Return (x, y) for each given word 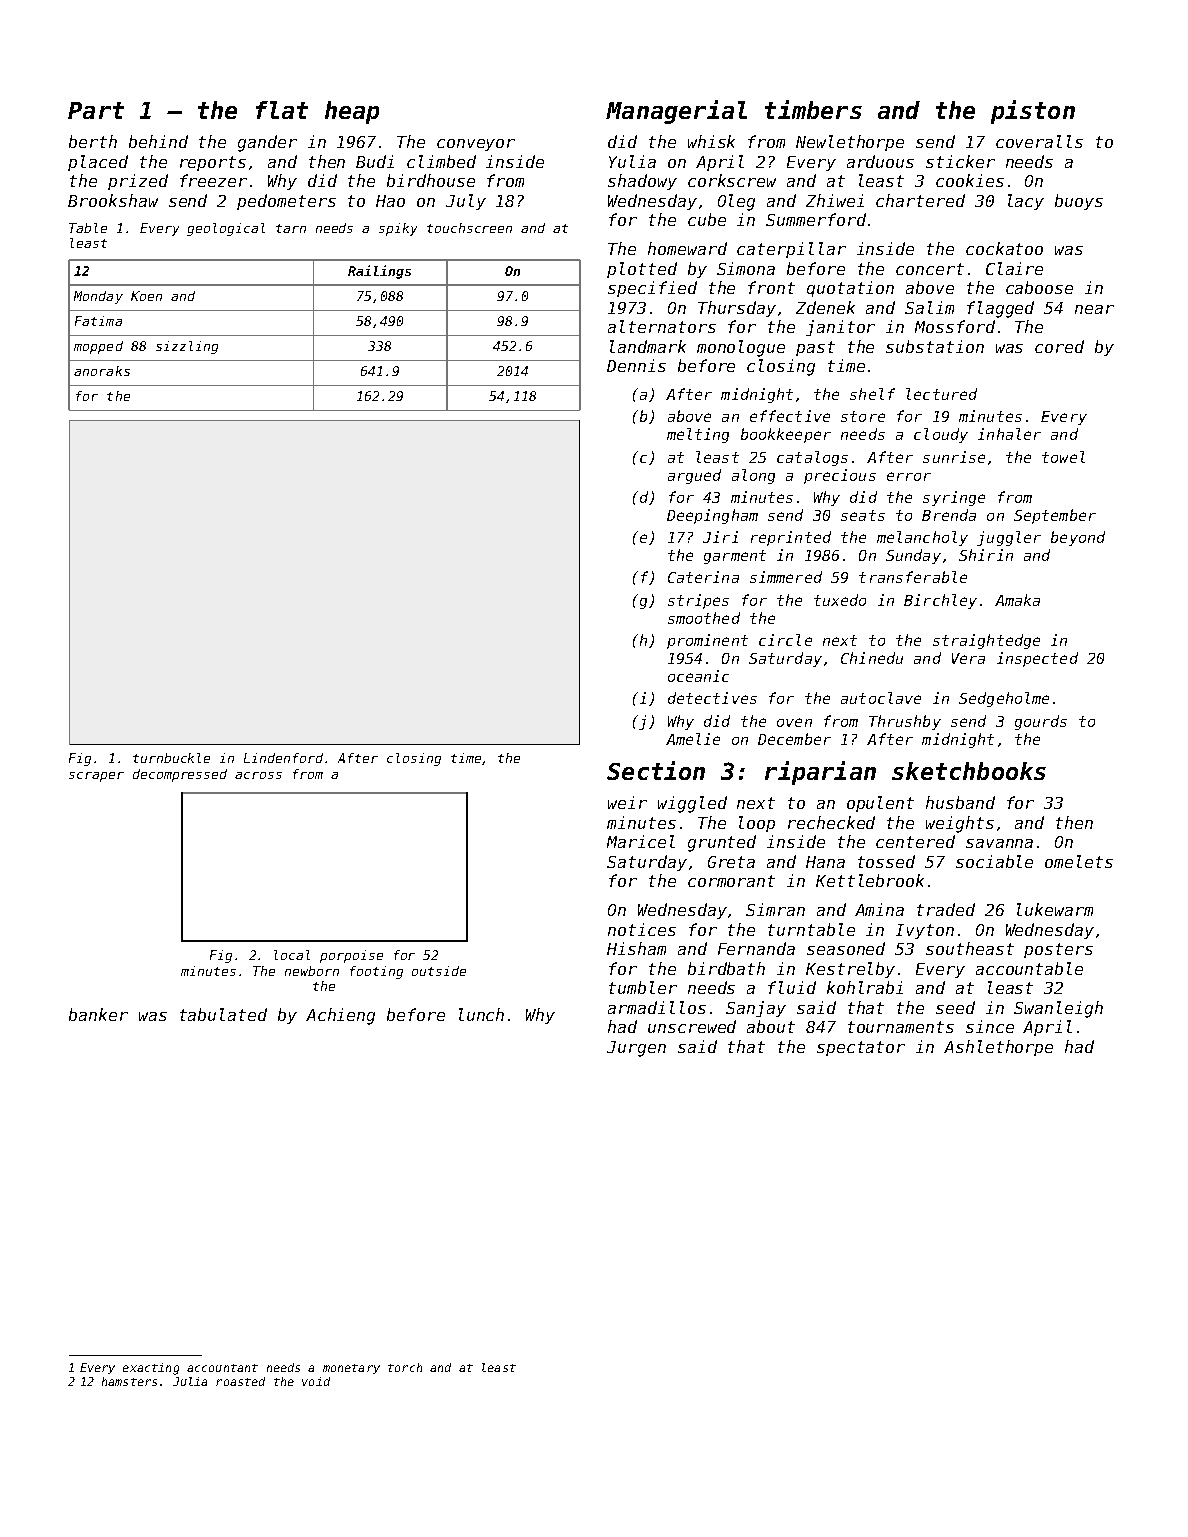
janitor (840, 328)
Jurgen (636, 1049)
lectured (941, 394)
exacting (151, 1369)
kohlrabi (865, 987)
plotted (642, 270)
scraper (96, 777)
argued (694, 476)
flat (282, 110)
